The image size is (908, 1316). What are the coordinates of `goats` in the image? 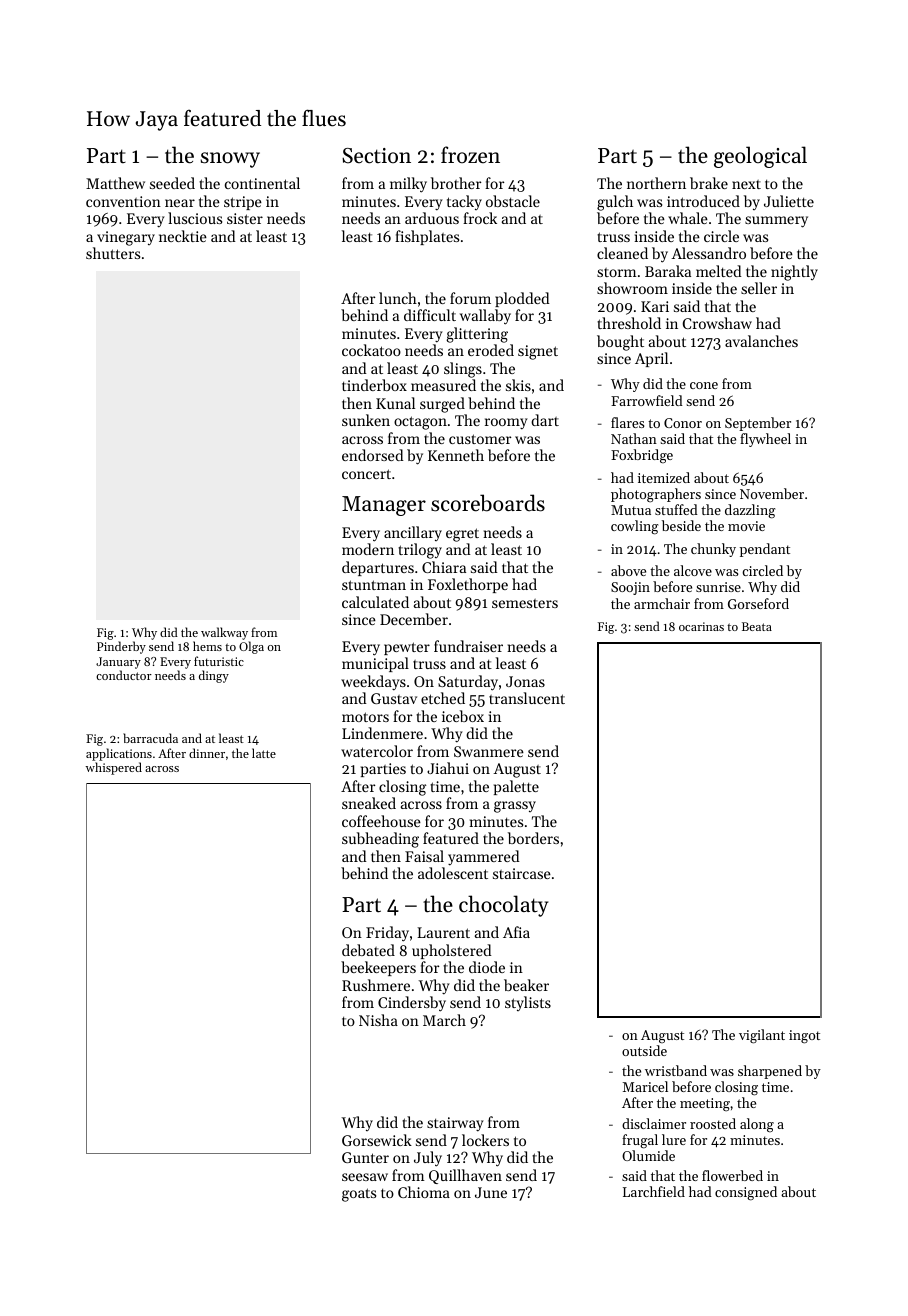 It's located at (359, 1195).
